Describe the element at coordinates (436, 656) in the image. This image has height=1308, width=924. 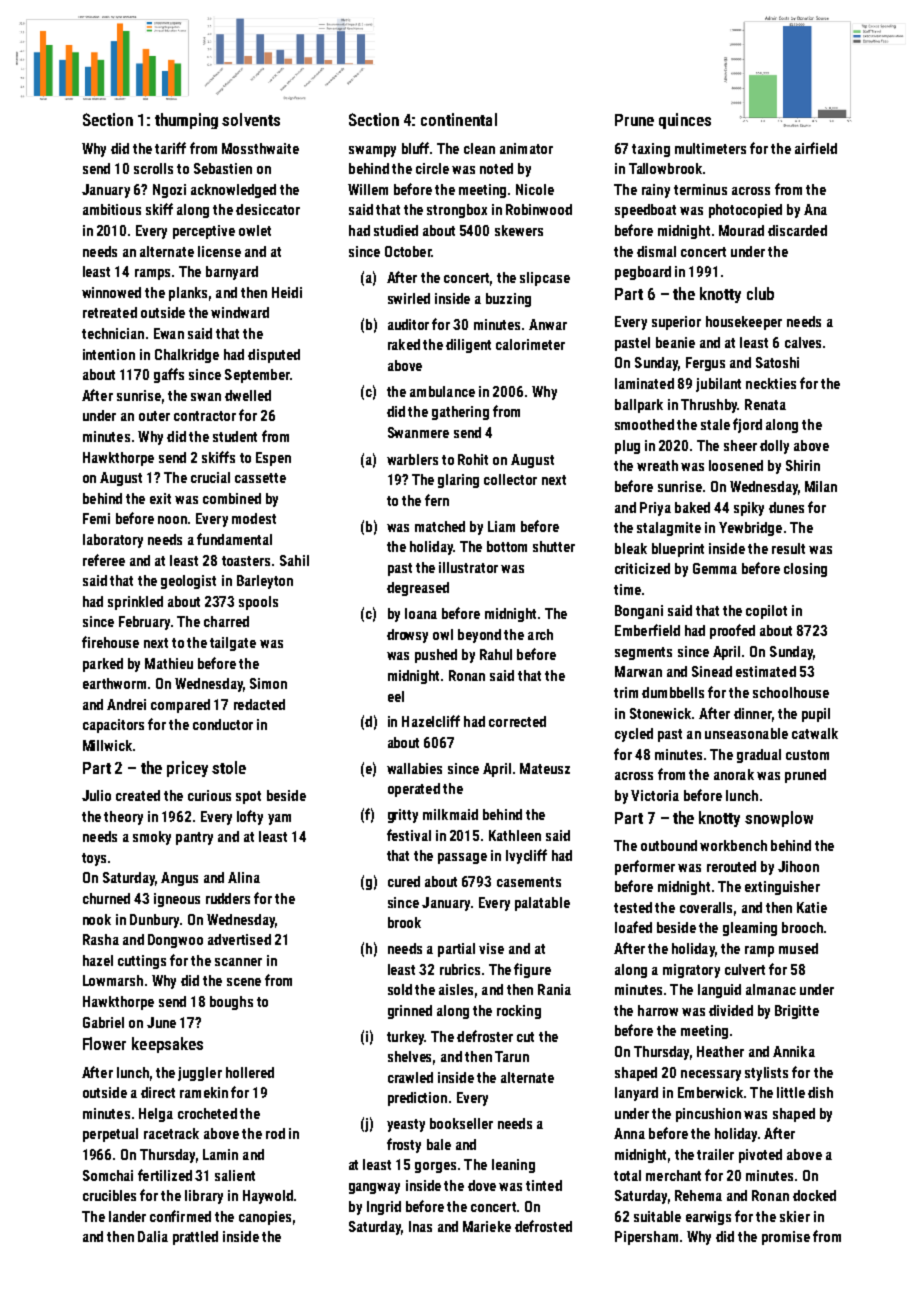
I see `pushed` at that location.
